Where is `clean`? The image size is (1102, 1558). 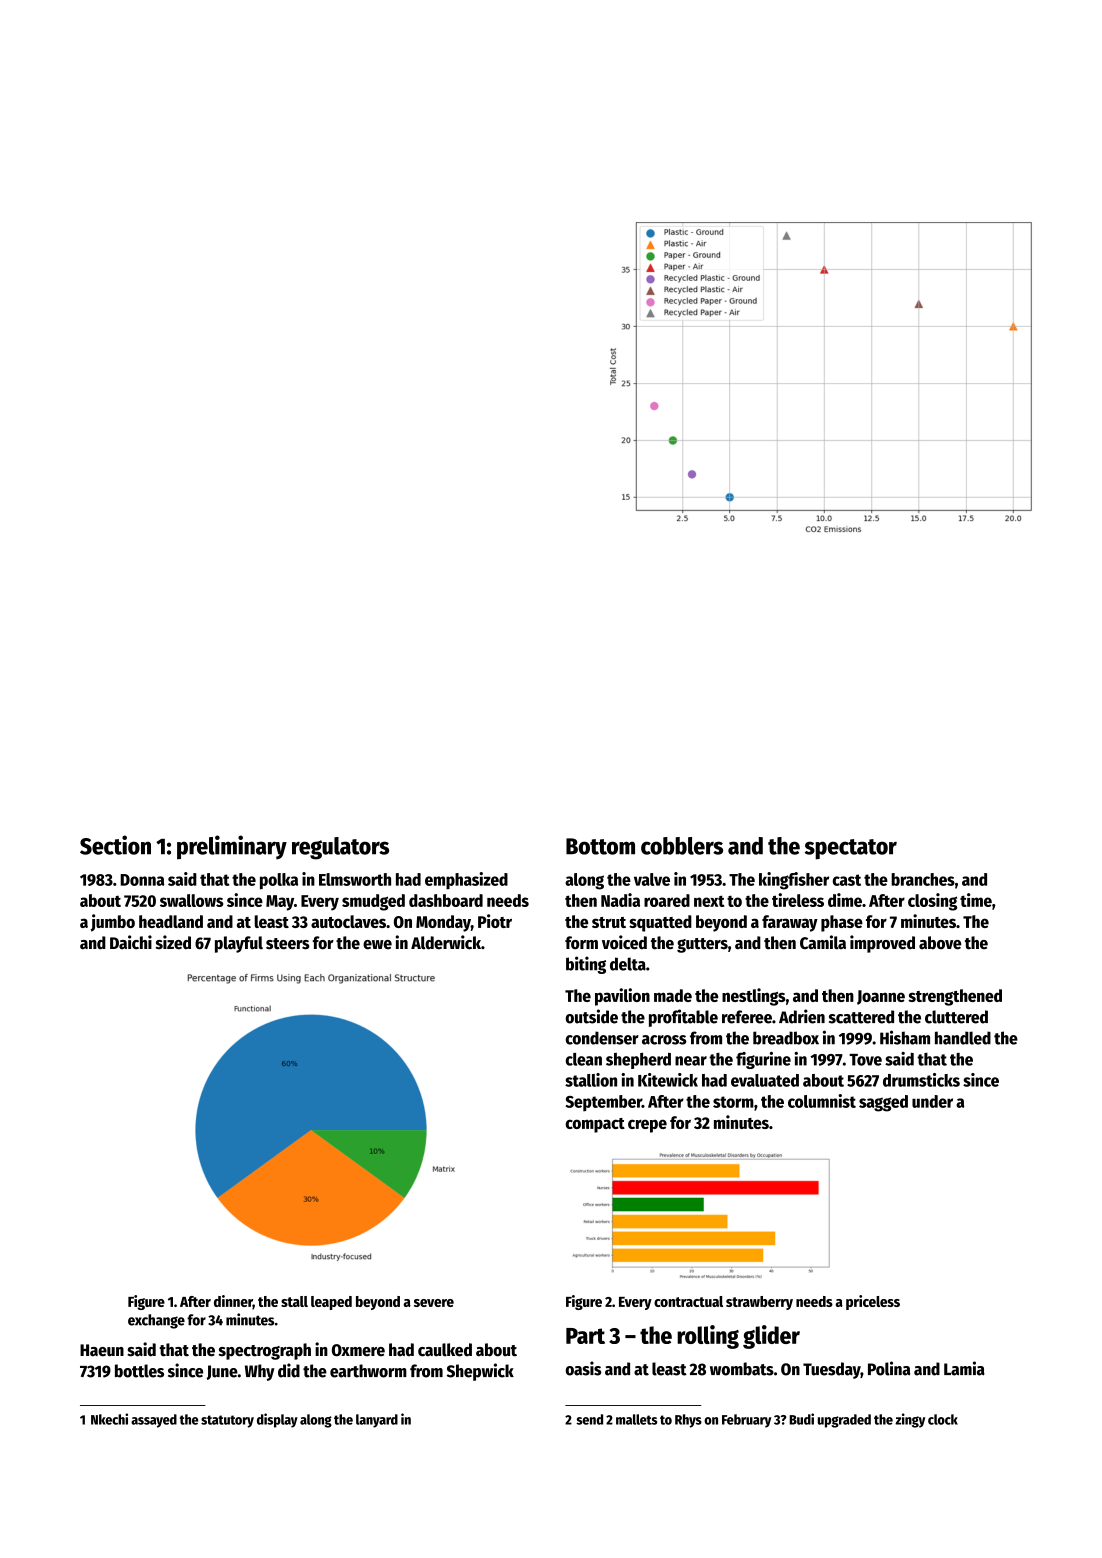
clean is located at coordinates (584, 1059).
